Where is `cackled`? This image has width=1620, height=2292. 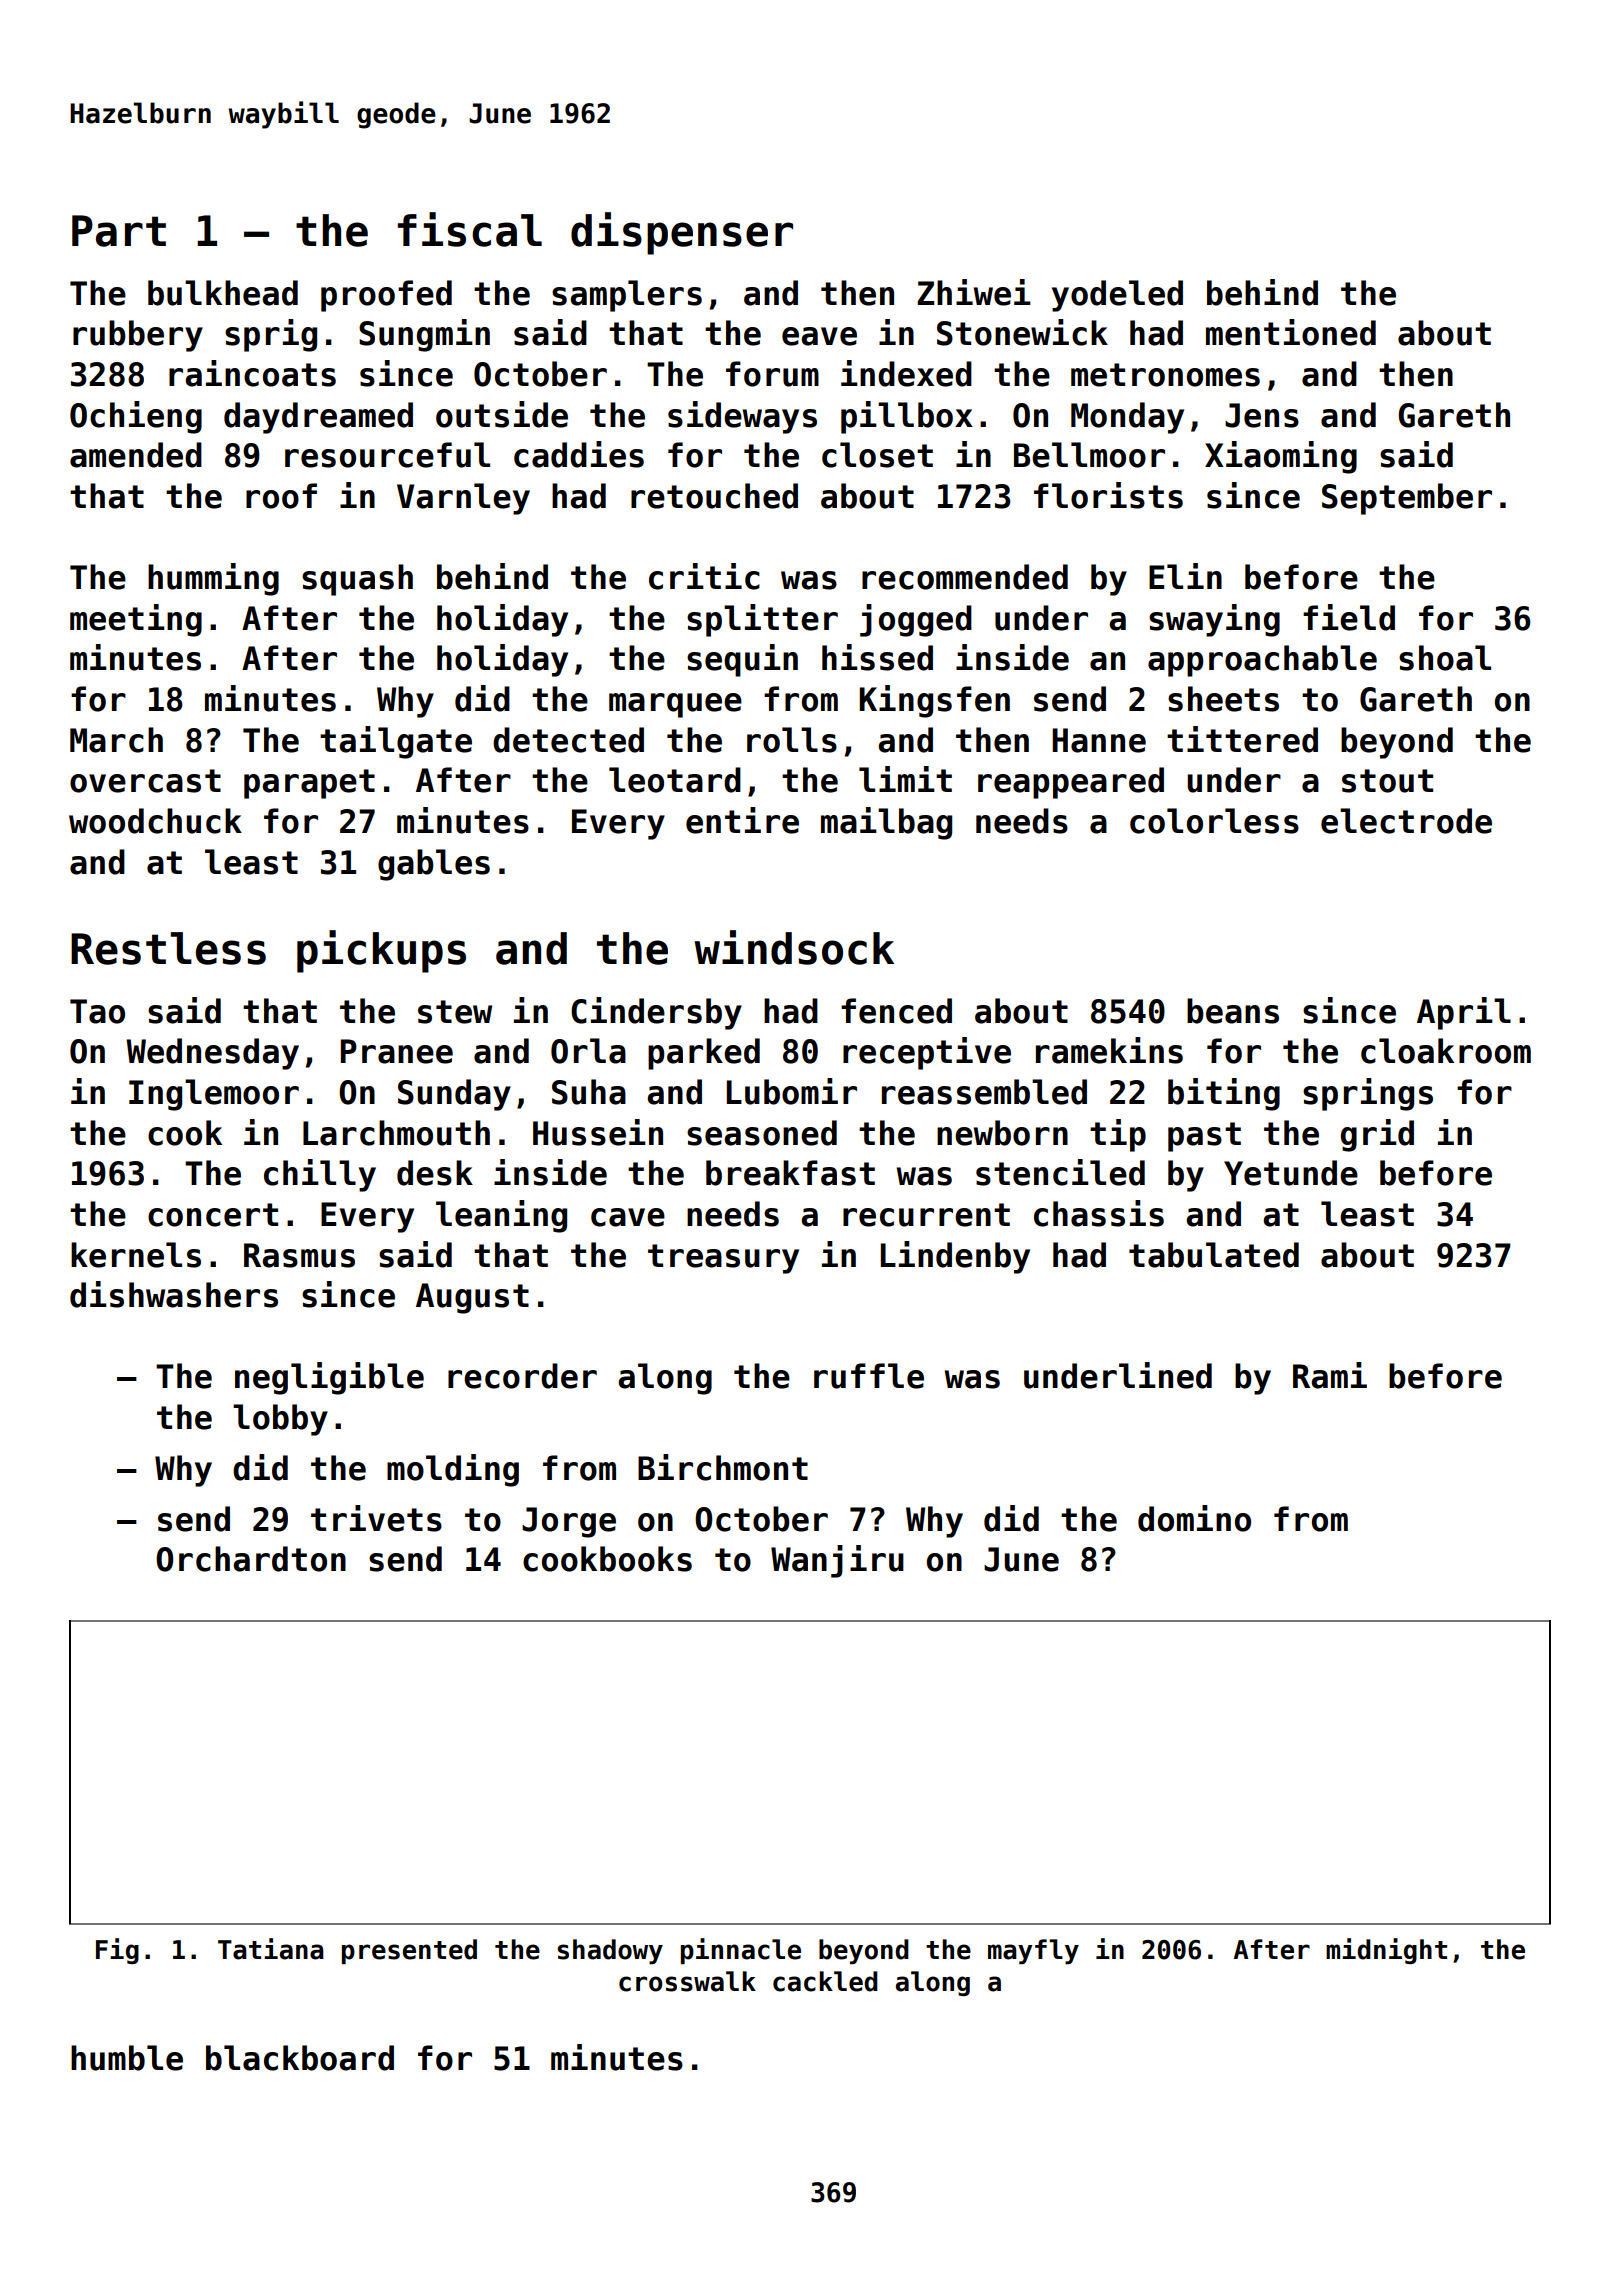 cackled is located at coordinates (825, 1981).
